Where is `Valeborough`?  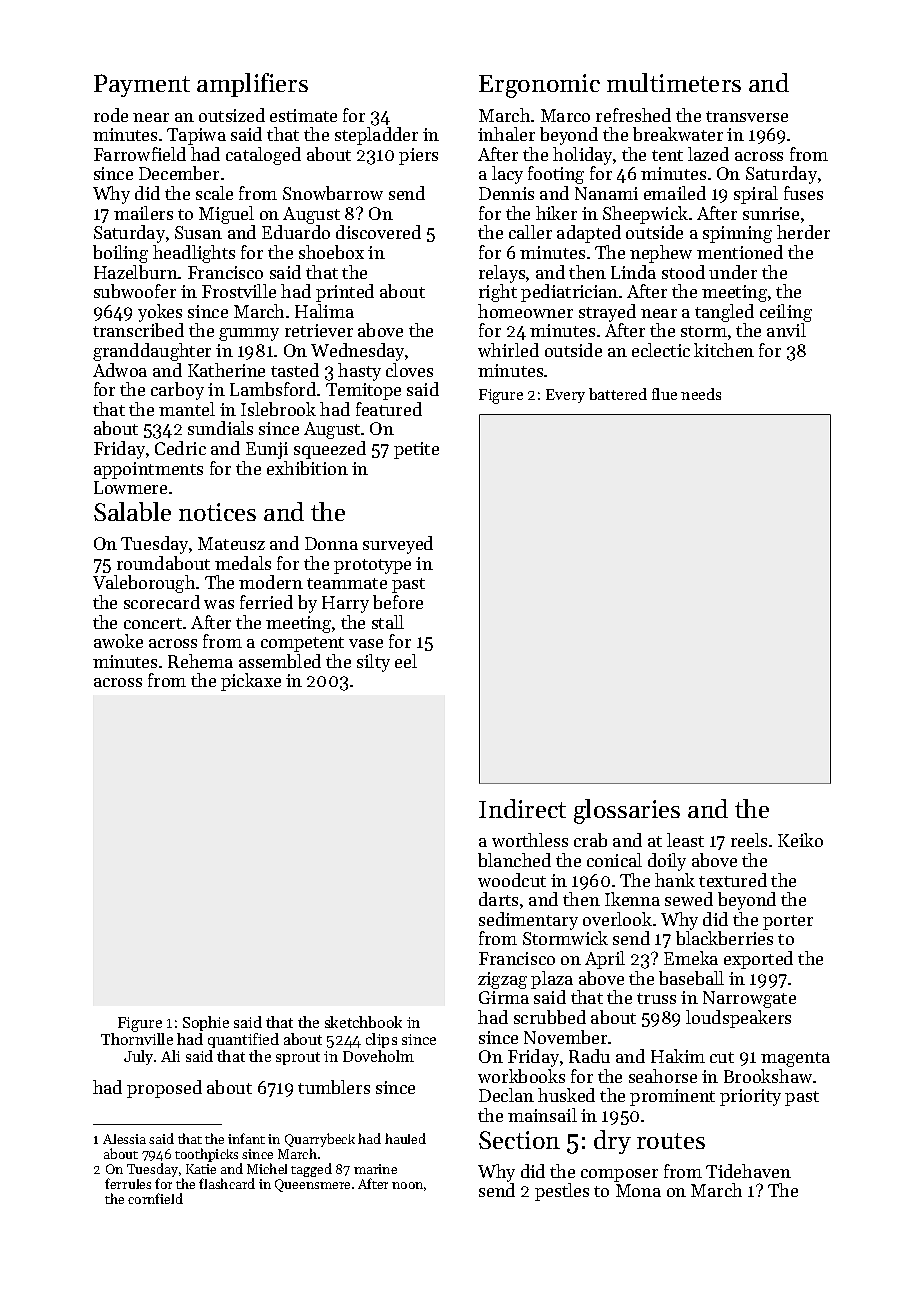 Valeborough is located at coordinates (144, 584).
